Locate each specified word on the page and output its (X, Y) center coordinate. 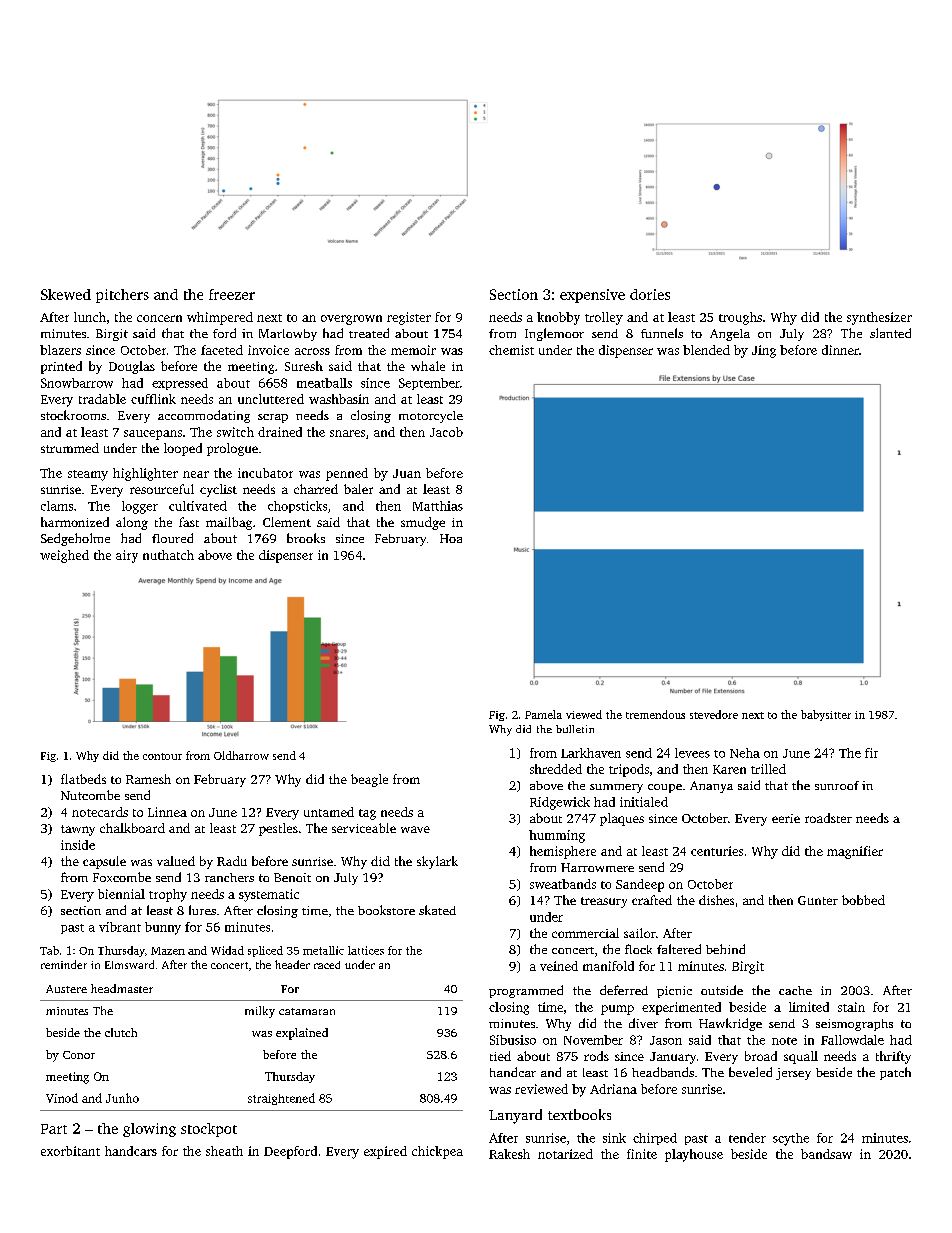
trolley (604, 318)
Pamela (543, 714)
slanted (890, 333)
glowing (149, 1130)
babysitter (826, 715)
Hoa (451, 538)
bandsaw (826, 1154)
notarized (565, 1154)
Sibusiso (513, 1040)
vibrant (120, 927)
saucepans (153, 435)
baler (358, 489)
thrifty (893, 1057)
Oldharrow (241, 755)
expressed (180, 384)
